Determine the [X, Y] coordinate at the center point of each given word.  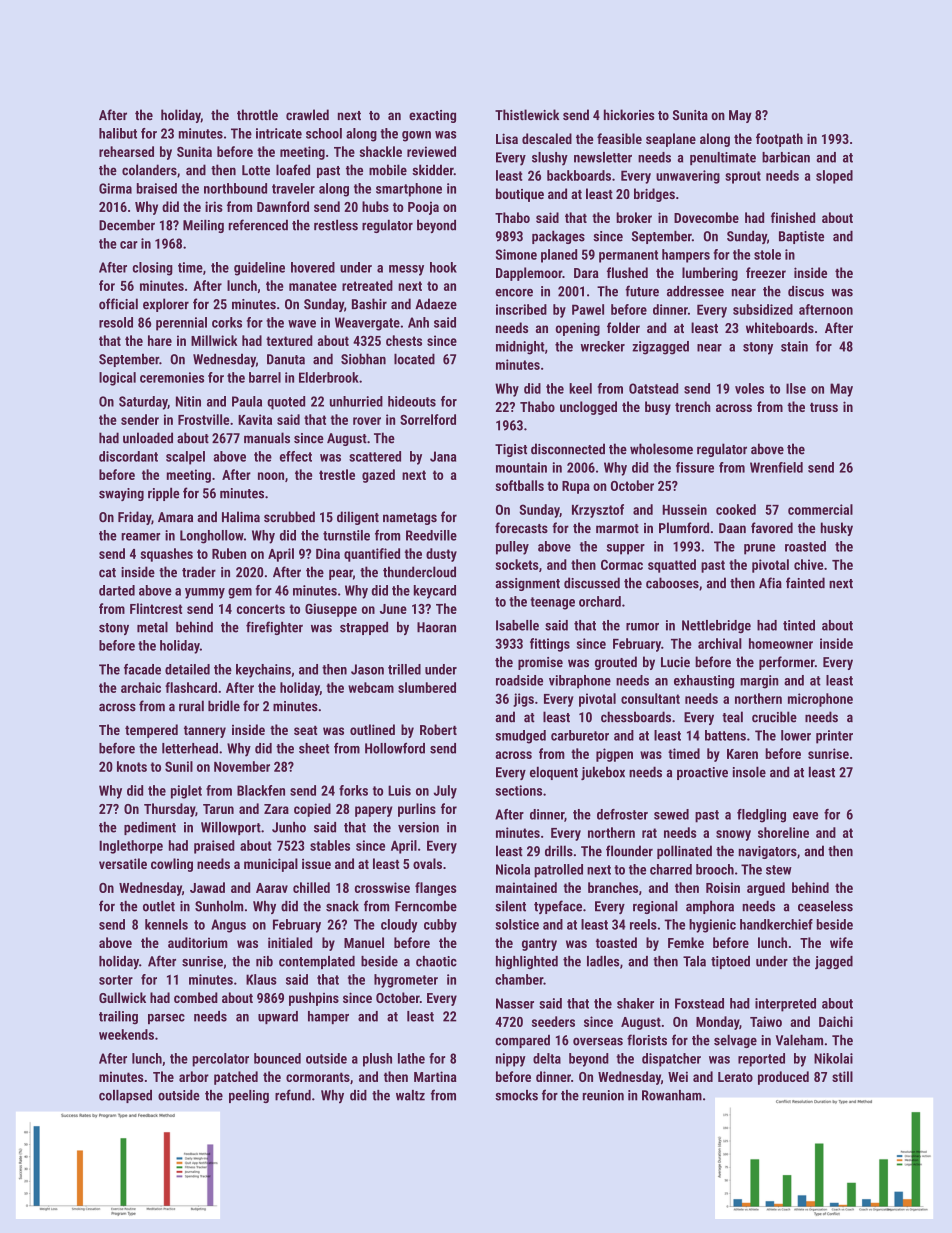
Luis [399, 790]
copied [312, 810]
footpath [779, 140]
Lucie [675, 662]
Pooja [423, 208]
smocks [516, 1095]
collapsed [125, 1096]
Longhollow [212, 537]
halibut [118, 133]
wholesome [661, 449]
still [842, 1076]
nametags [410, 519]
